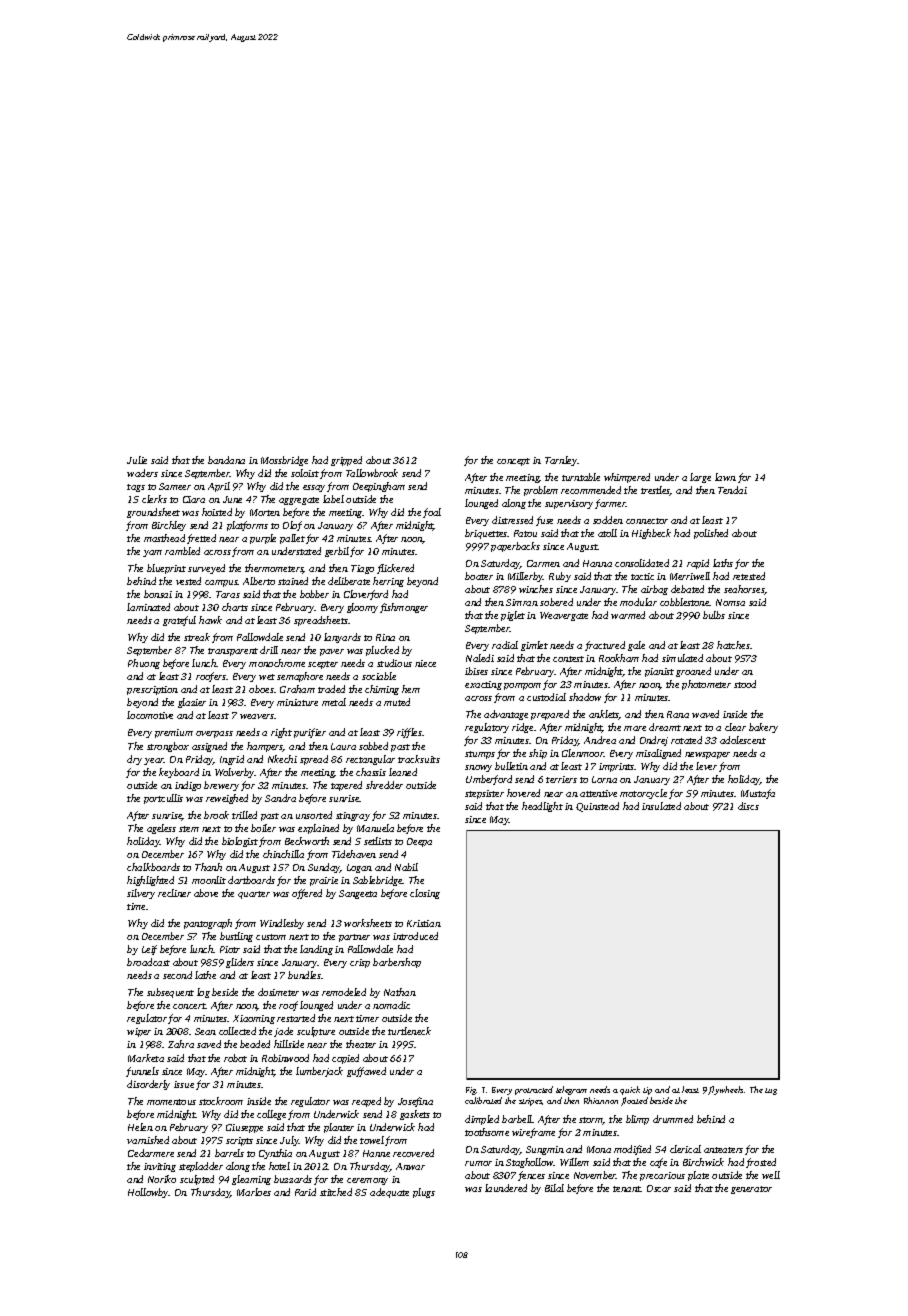  Describe the element at coordinates (425, 894) in the document. I see `closing` at that location.
